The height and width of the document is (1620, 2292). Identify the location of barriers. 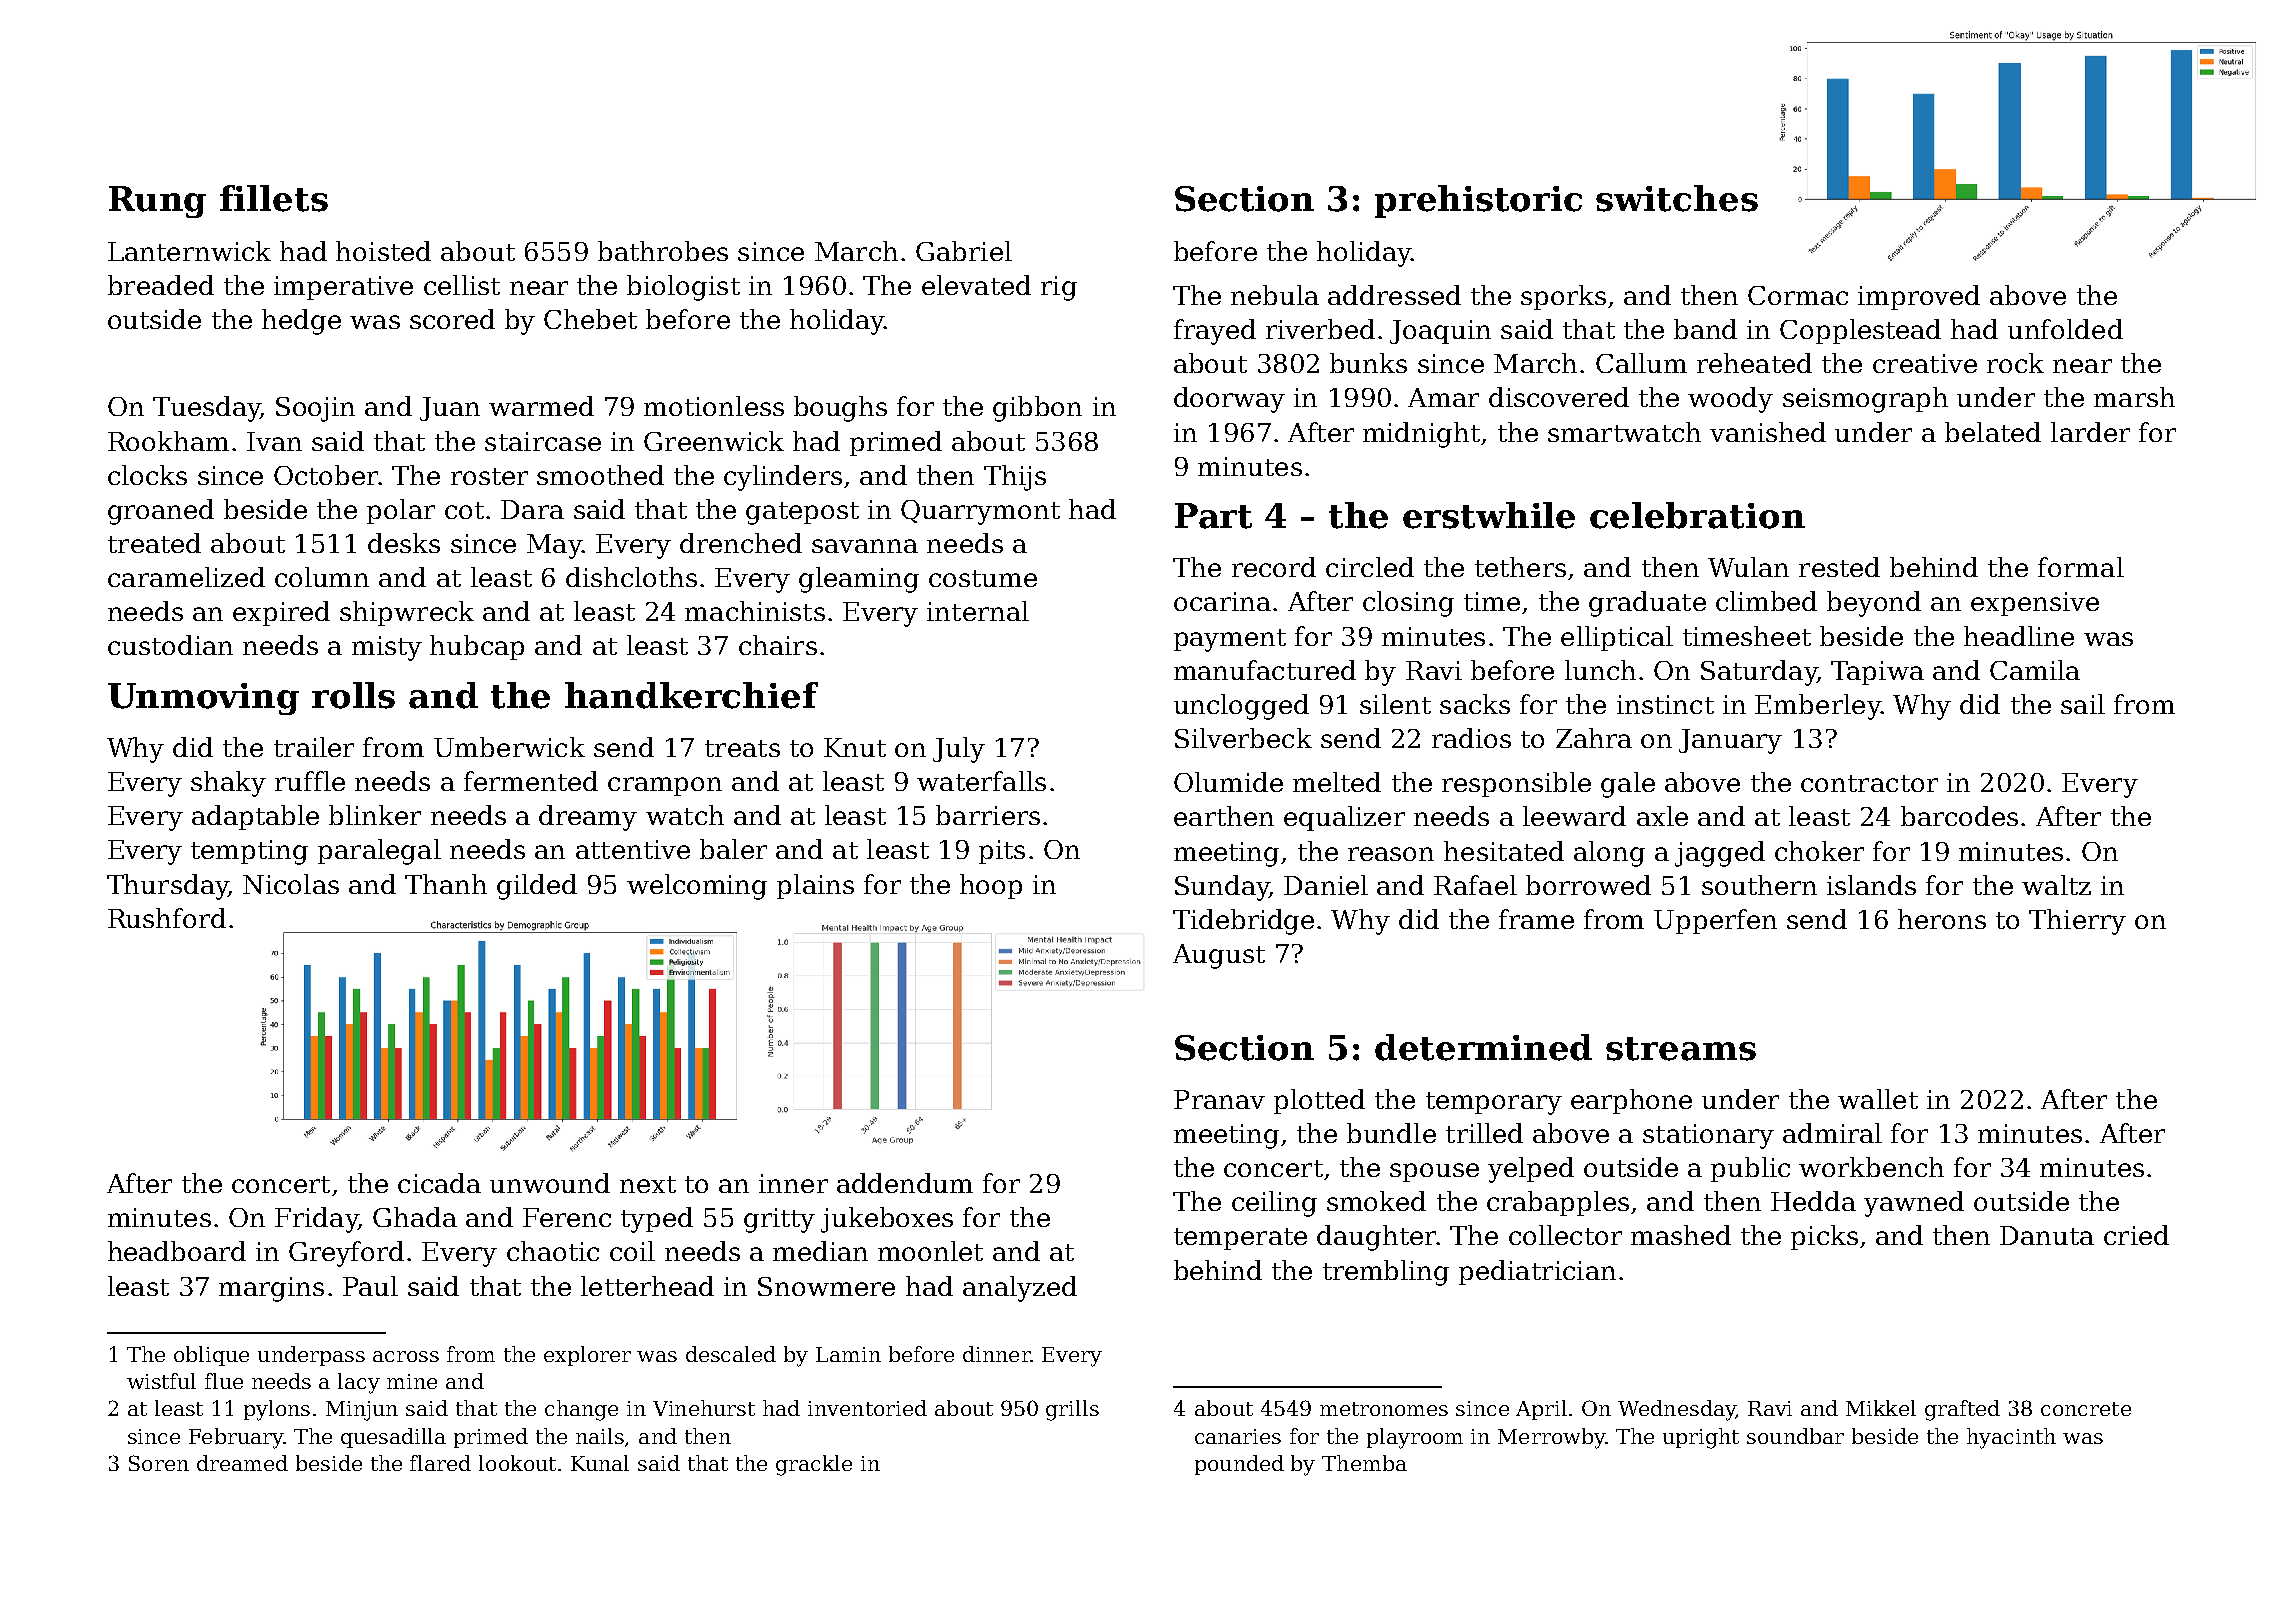
(988, 815).
